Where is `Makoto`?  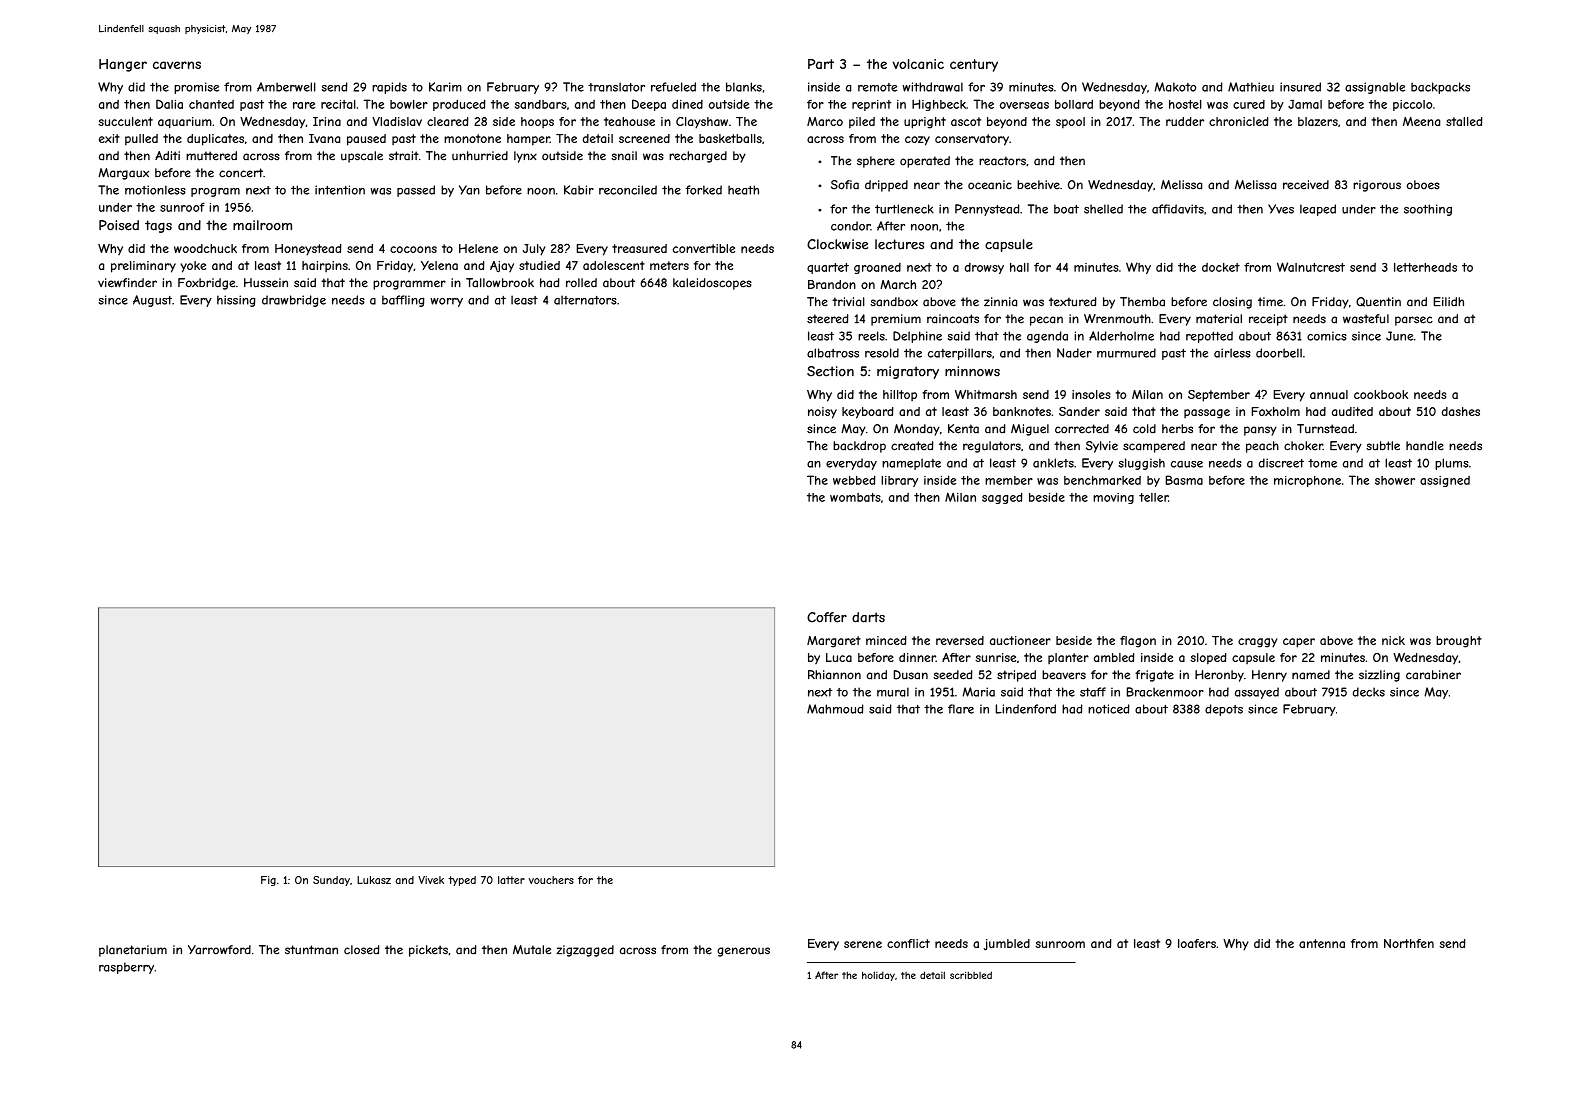
Makoto is located at coordinates (1175, 87).
